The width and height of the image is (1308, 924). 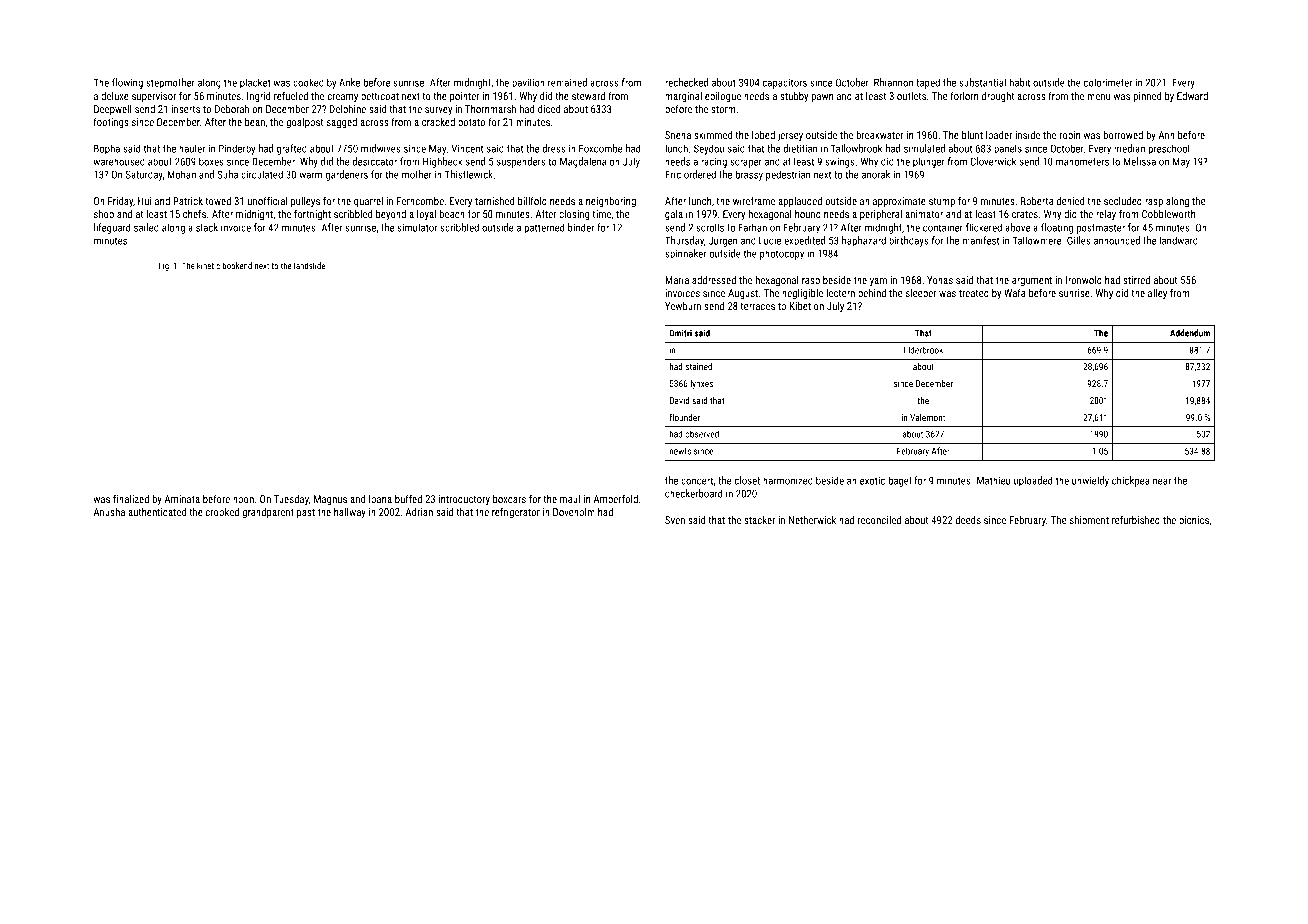 I want to click on fortnight, so click(x=312, y=214).
